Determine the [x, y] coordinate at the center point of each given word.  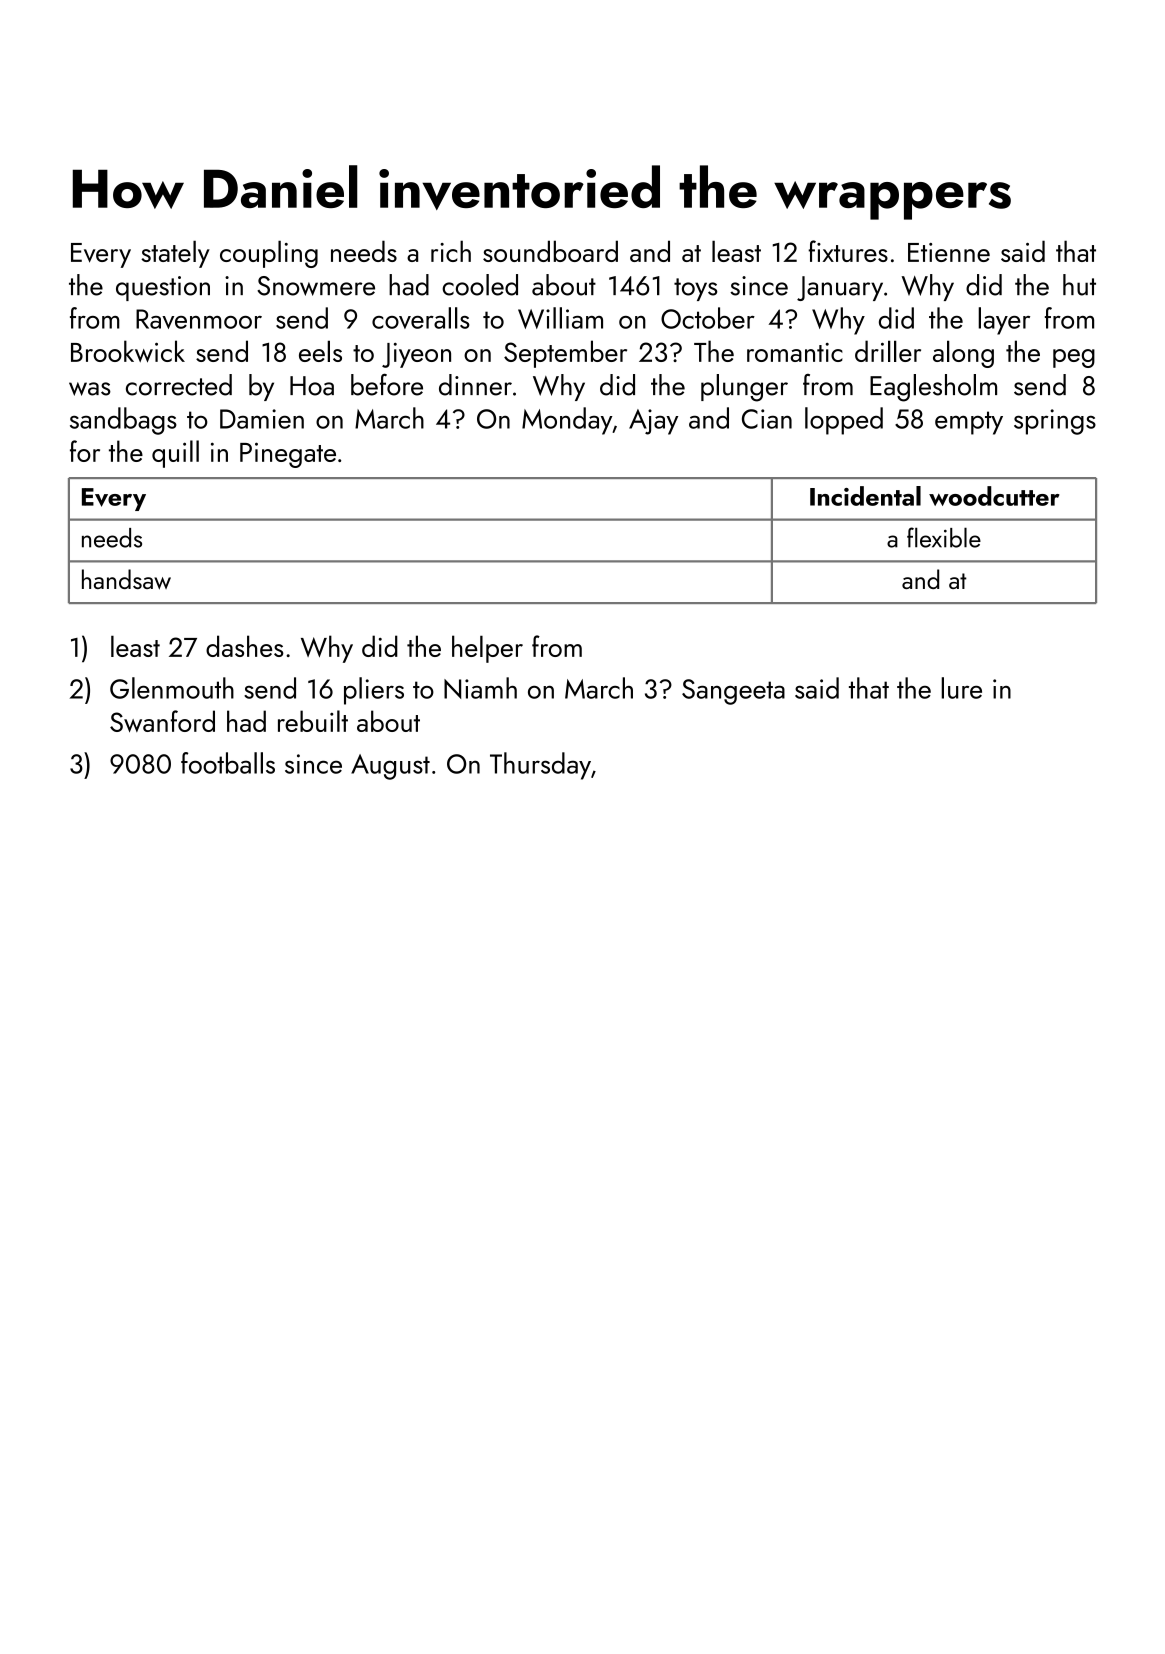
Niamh [480, 688]
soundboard [550, 251]
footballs [228, 763]
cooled [480, 285]
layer [1004, 321]
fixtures [848, 251]
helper [487, 649]
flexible [944, 537]
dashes [245, 646]
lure [961, 688]
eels [320, 351]
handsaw [126, 579]
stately [175, 254]
